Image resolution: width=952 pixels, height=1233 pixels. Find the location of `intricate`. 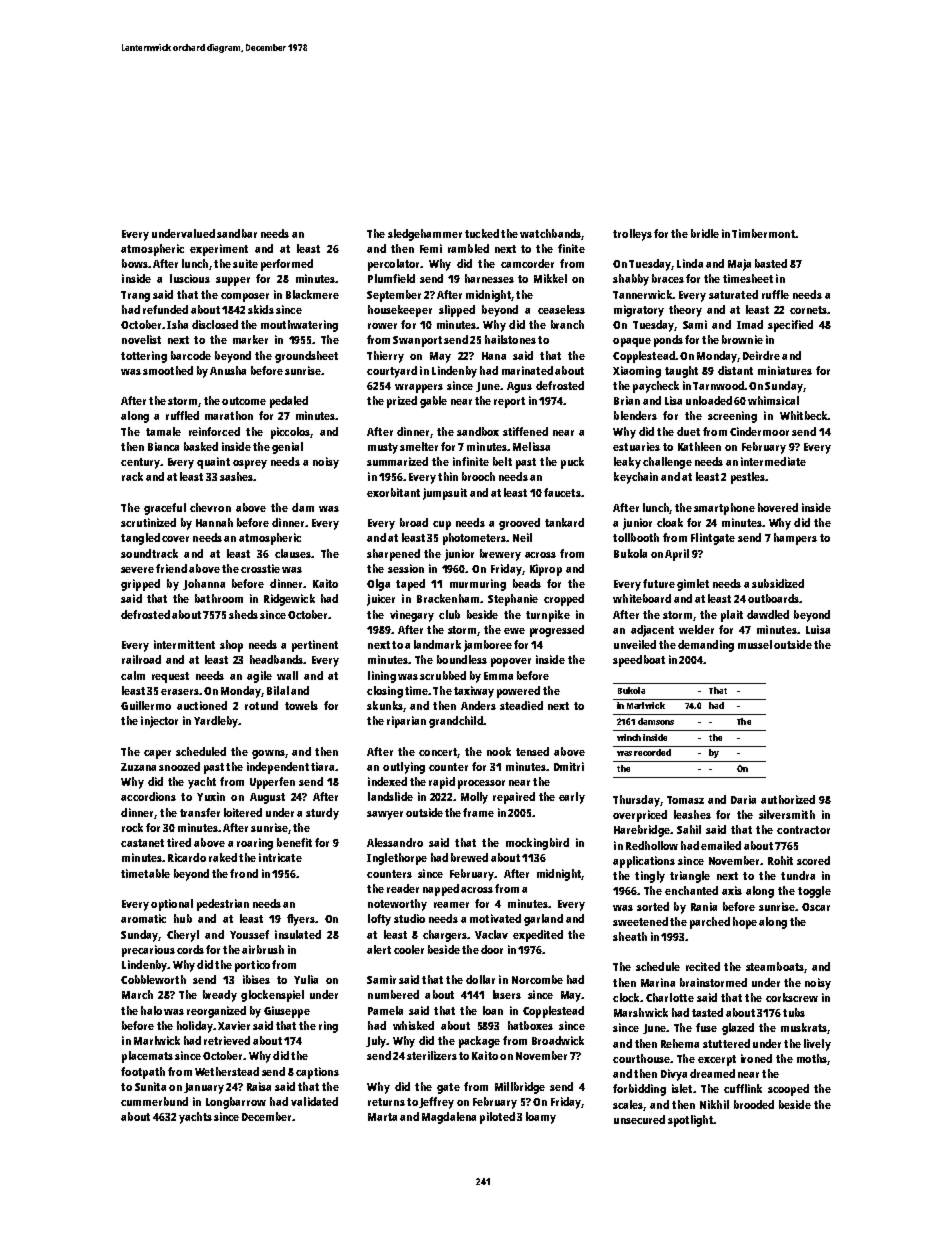

intricate is located at coordinates (280, 857).
